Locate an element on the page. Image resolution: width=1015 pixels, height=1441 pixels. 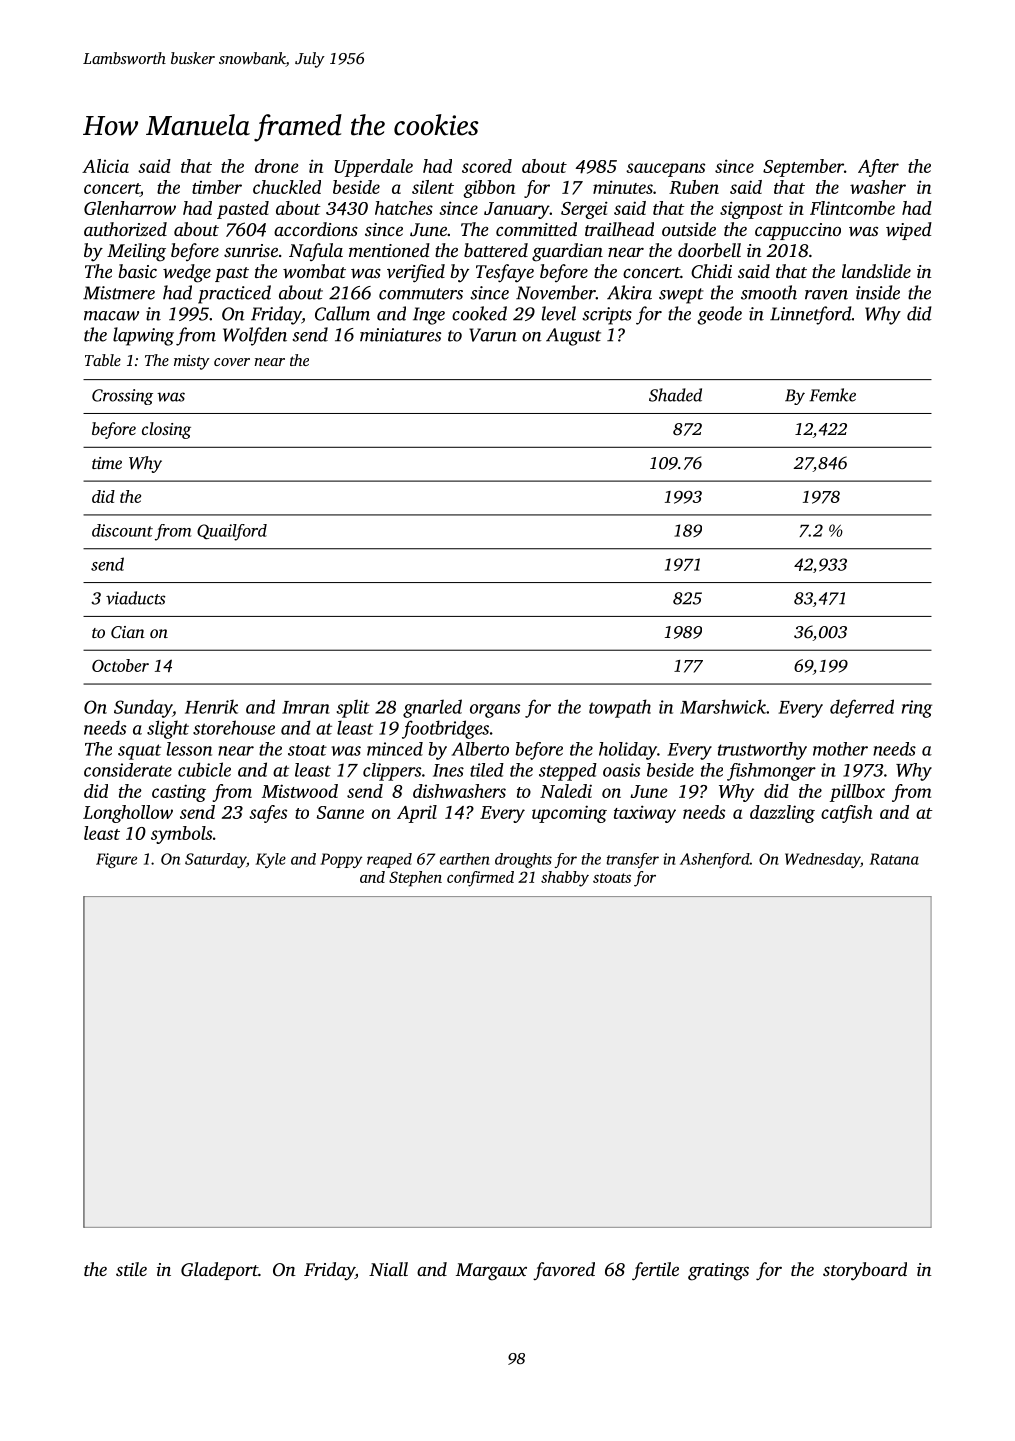
sunrise is located at coordinates (251, 250).
